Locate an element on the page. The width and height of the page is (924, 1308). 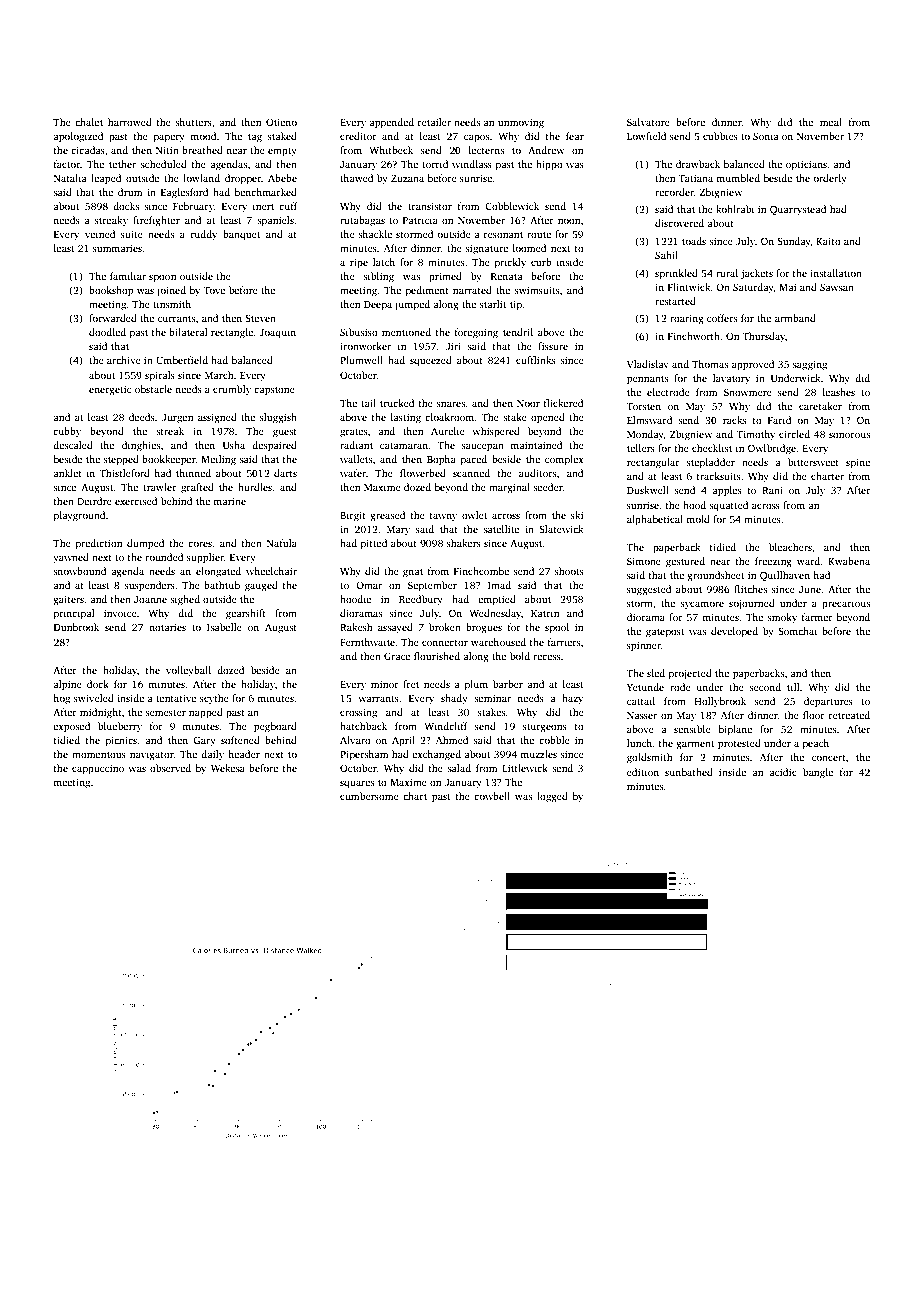
meal is located at coordinates (831, 122).
